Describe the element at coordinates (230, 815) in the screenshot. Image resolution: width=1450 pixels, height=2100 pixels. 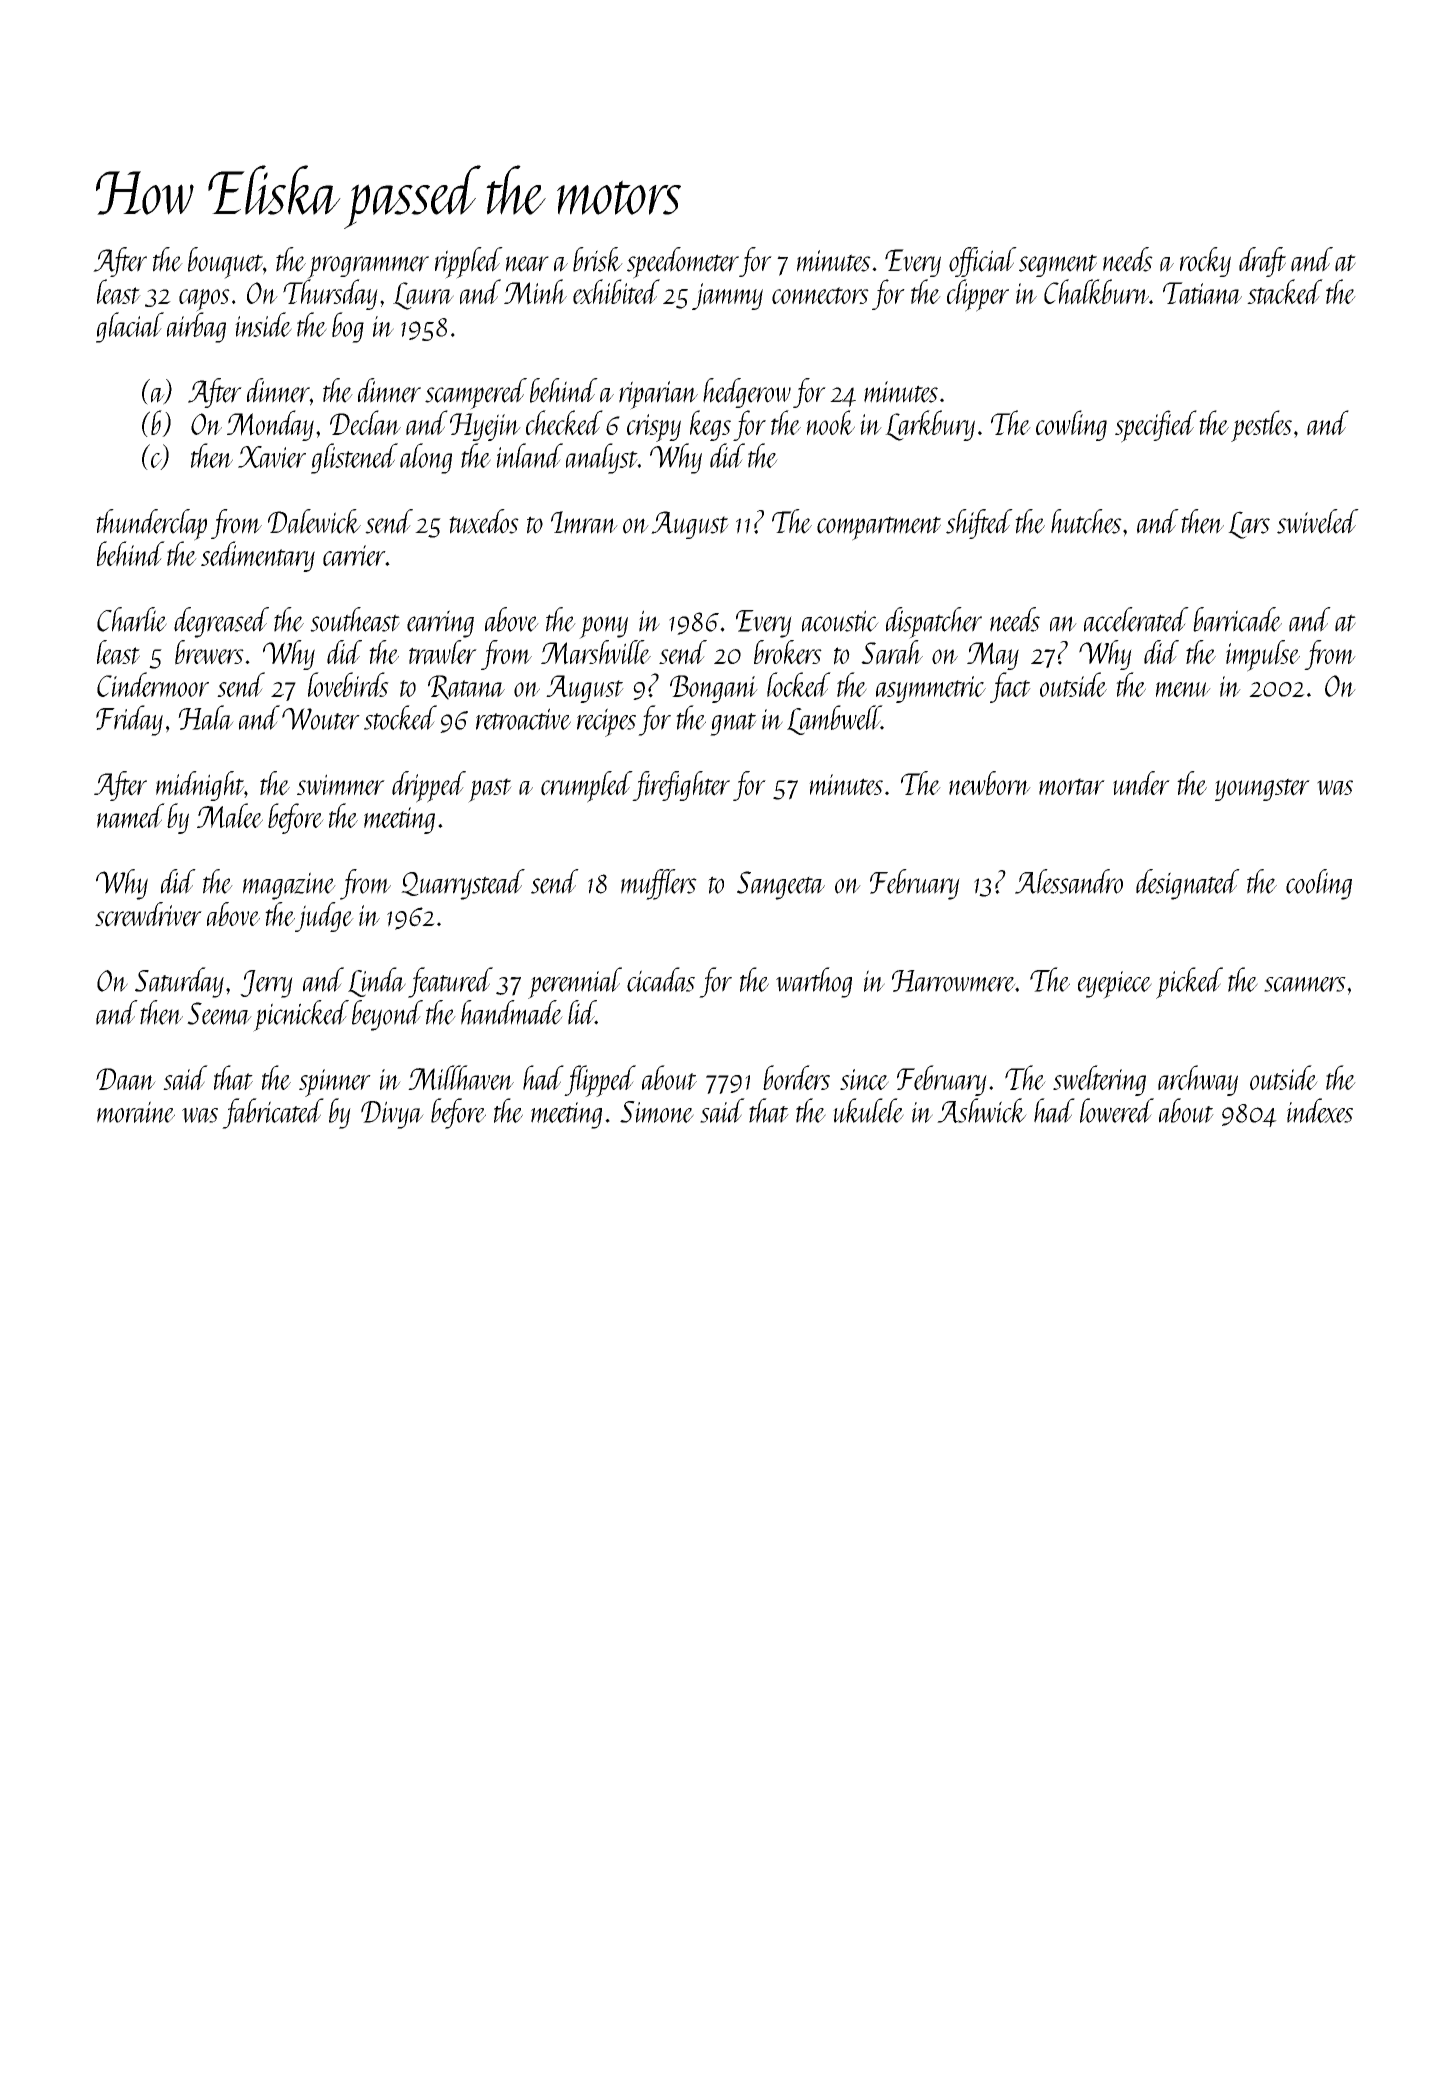
I see `Malee` at that location.
